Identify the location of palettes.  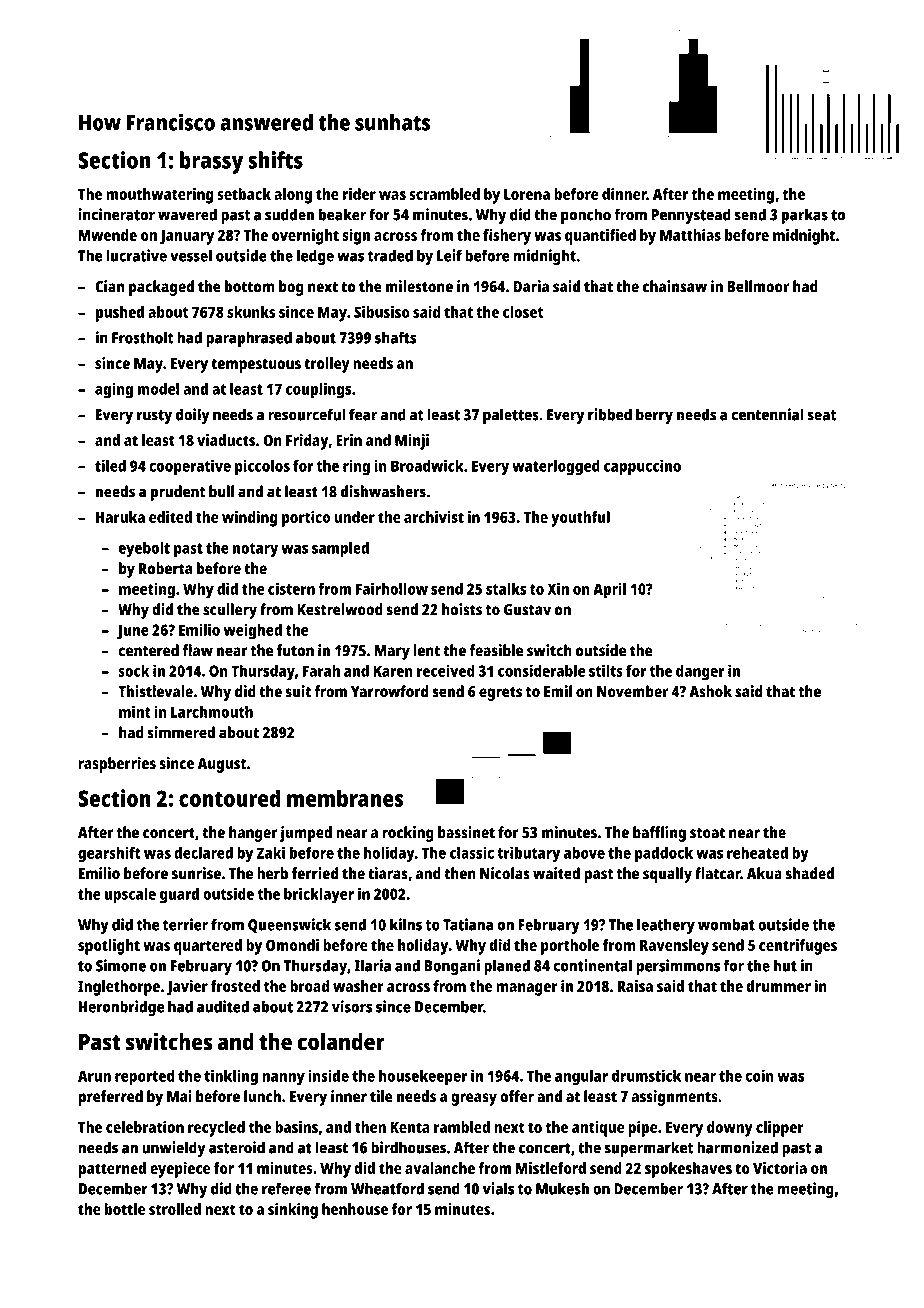
(511, 416).
